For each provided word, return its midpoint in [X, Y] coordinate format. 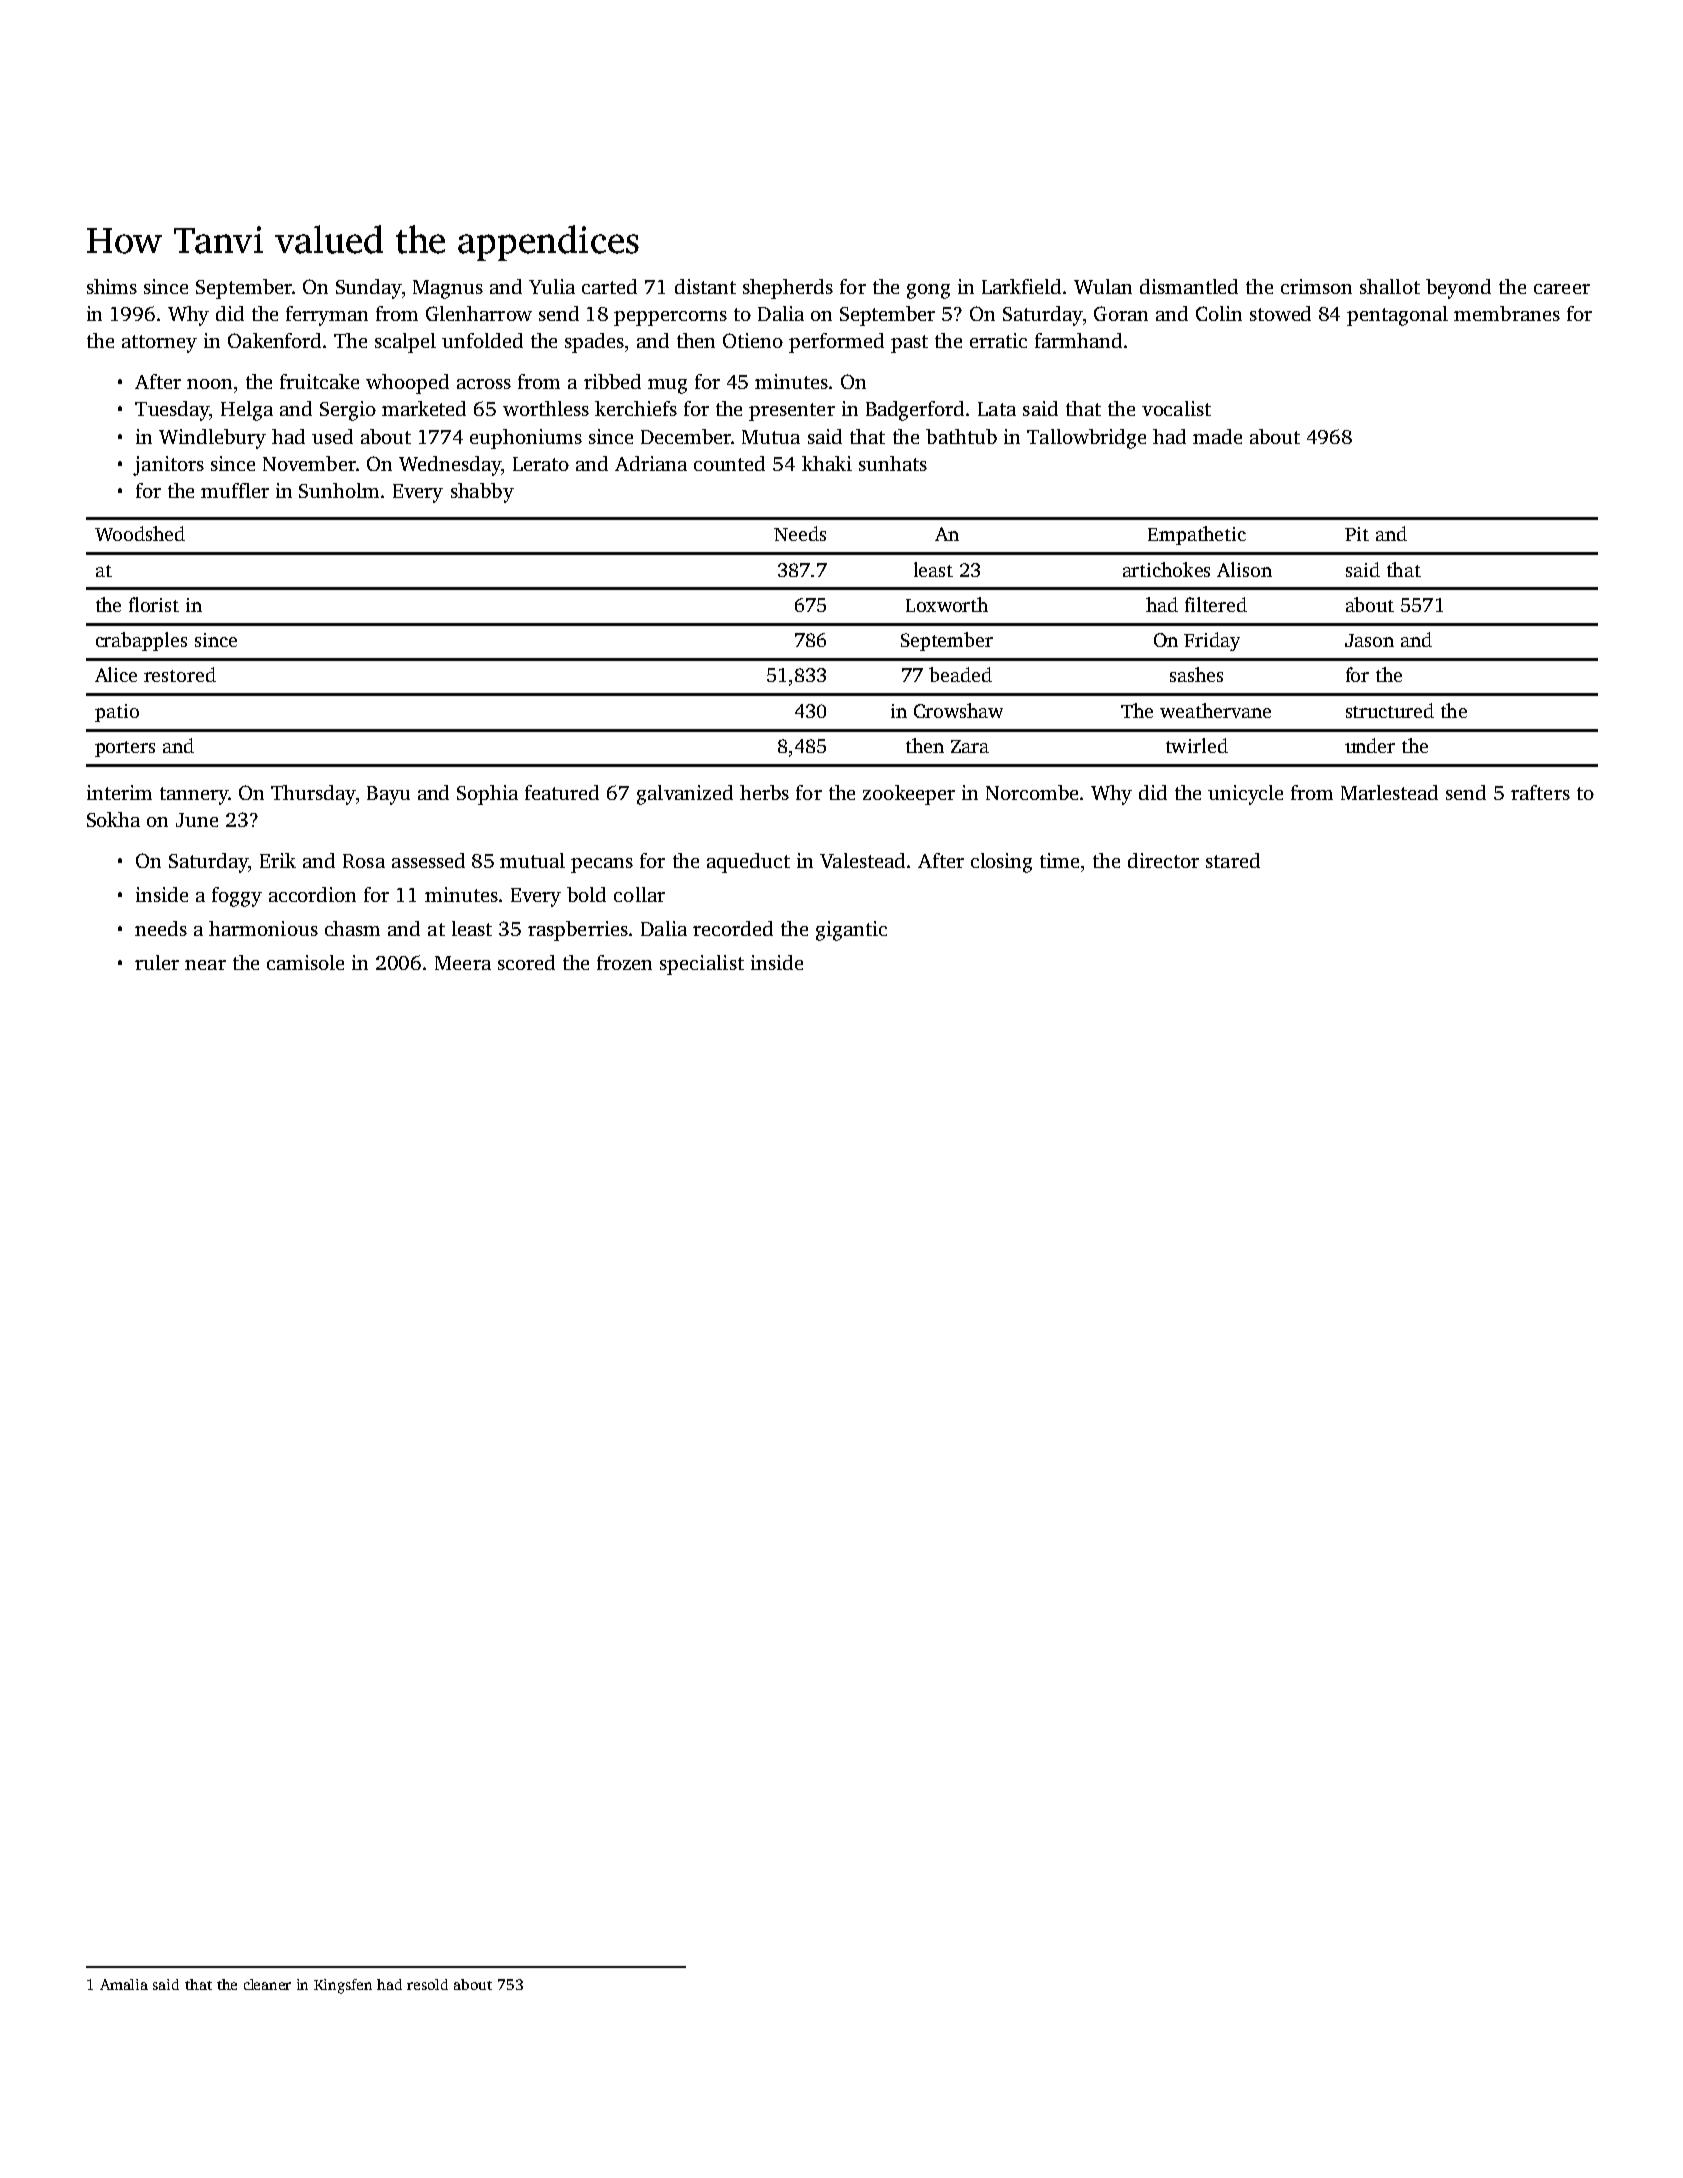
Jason [1369, 640]
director [1163, 860]
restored [180, 674]
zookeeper [909, 795]
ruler [157, 962]
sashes [1196, 674]
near [205, 965]
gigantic [851, 931]
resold [427, 1984]
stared [1233, 860]
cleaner [267, 1984]
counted [729, 463]
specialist [702, 965]
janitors [168, 466]
